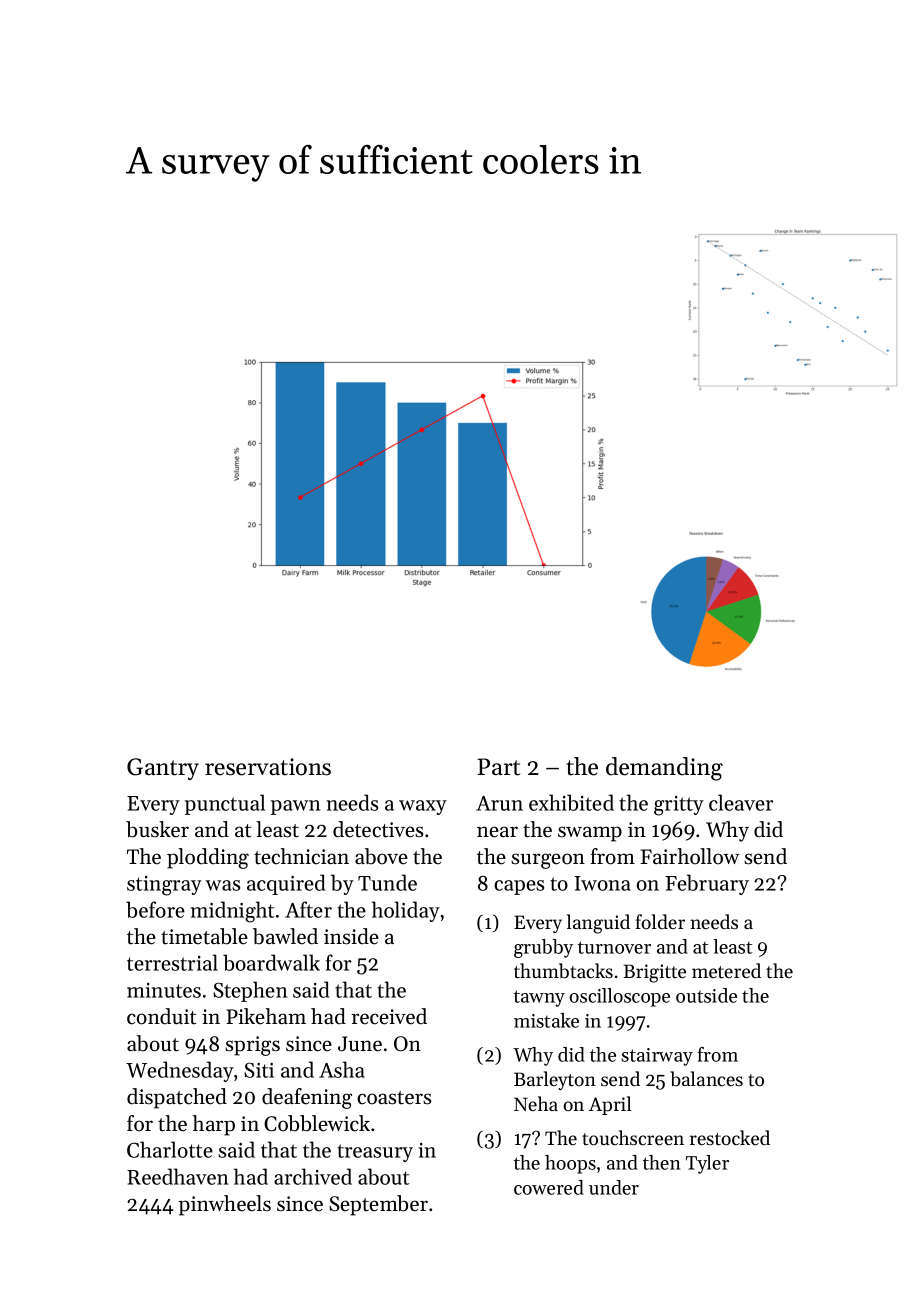 The width and height of the document is (924, 1314). What do you see at coordinates (679, 806) in the document?
I see `gritty` at bounding box center [679, 806].
